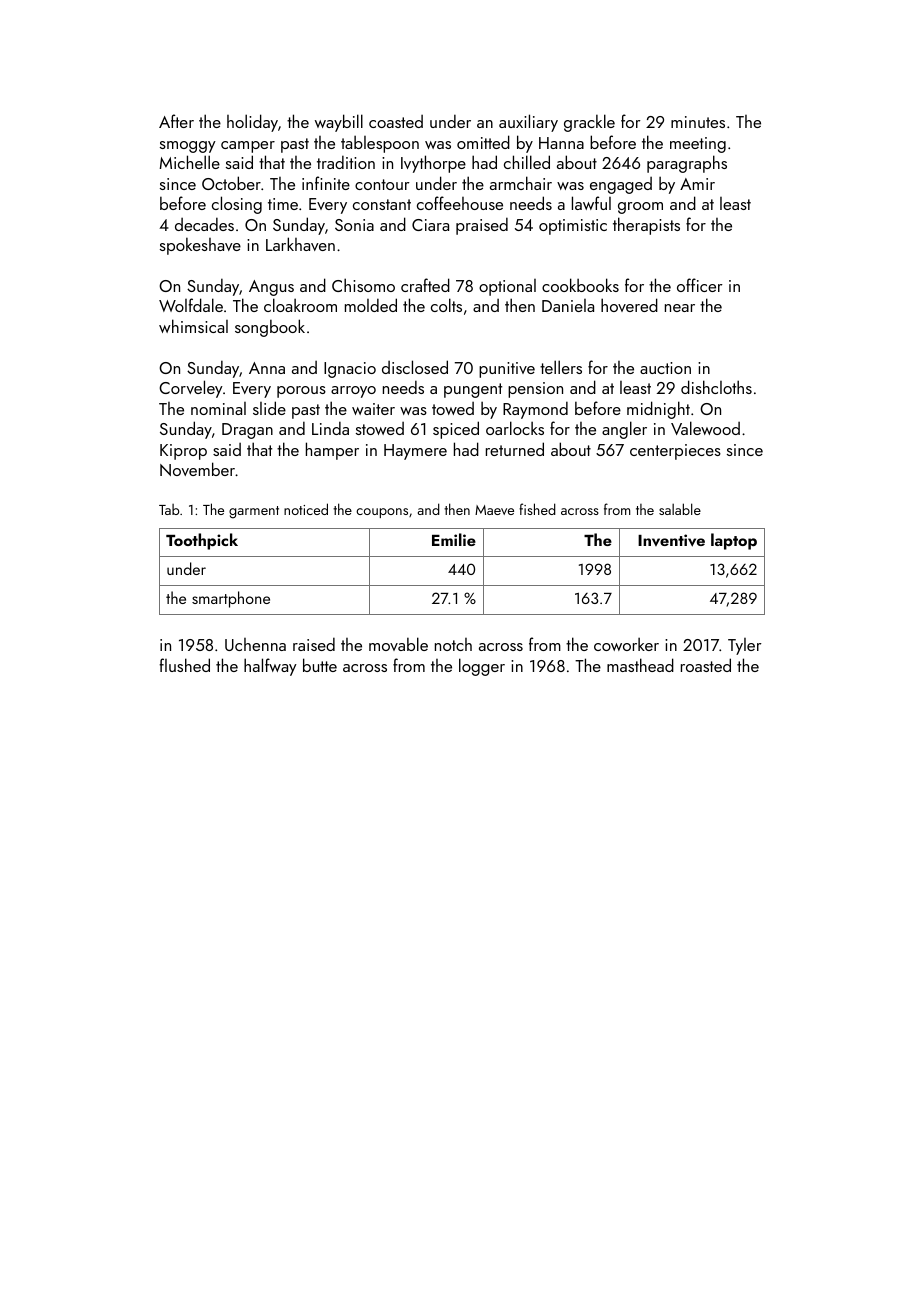 This image has height=1311, width=924. What do you see at coordinates (626, 644) in the image?
I see `coworker` at bounding box center [626, 644].
